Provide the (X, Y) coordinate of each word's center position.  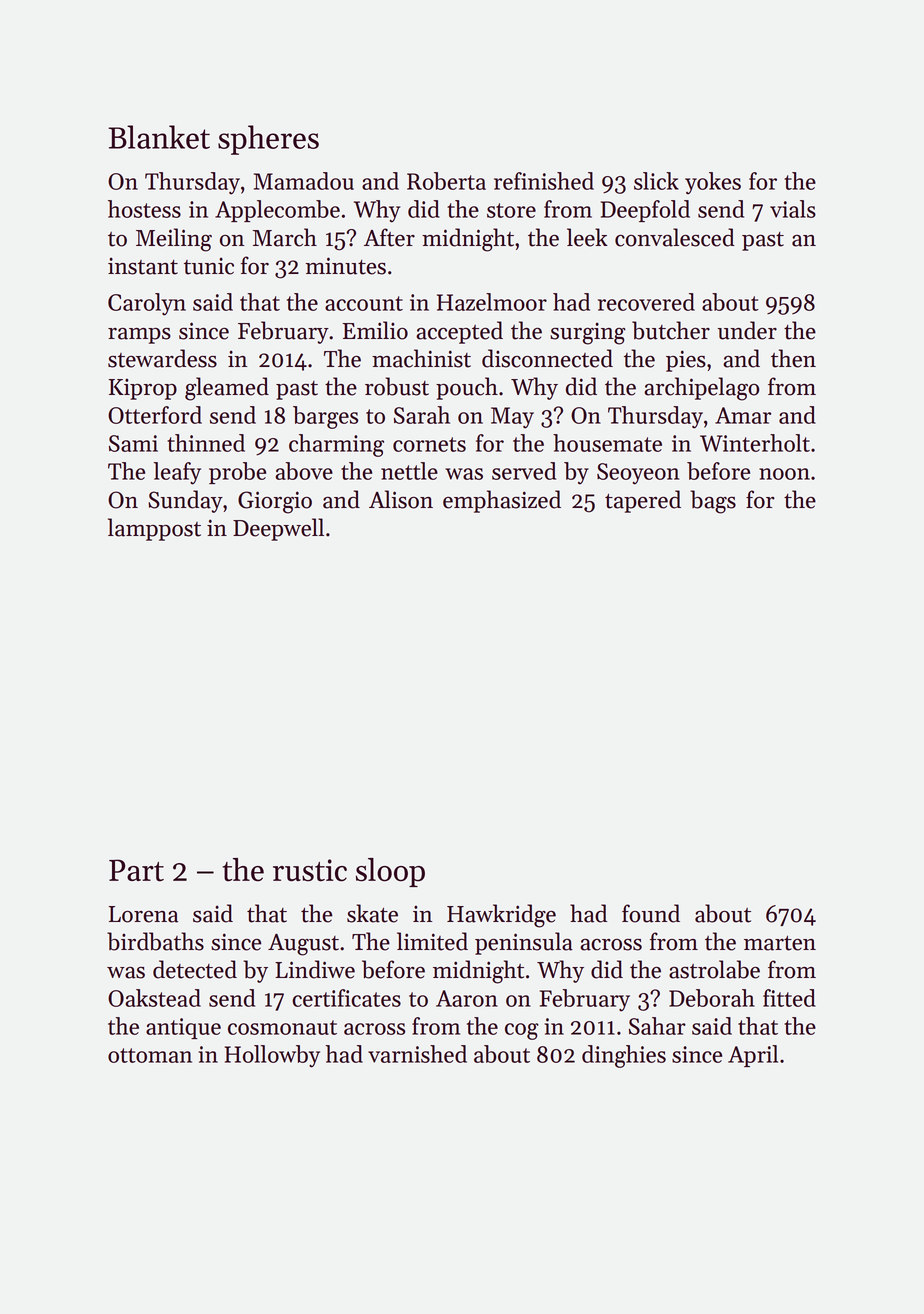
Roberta (446, 181)
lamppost (154, 529)
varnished (417, 1054)
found (651, 913)
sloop (390, 872)
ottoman (150, 1055)
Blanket (159, 137)
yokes (713, 183)
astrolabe (714, 969)
